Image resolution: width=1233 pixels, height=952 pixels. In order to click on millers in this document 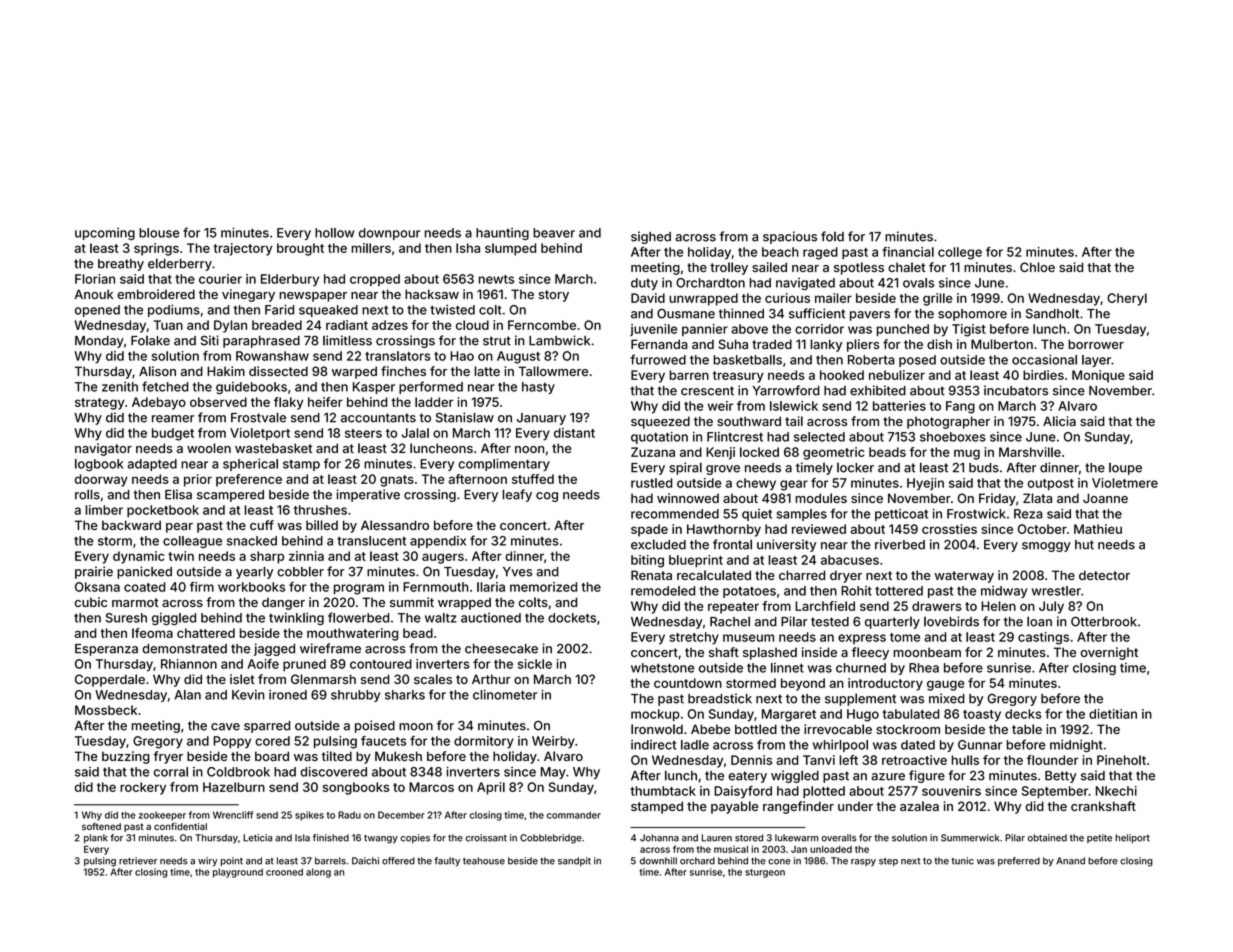, I will do `click(371, 248)`.
